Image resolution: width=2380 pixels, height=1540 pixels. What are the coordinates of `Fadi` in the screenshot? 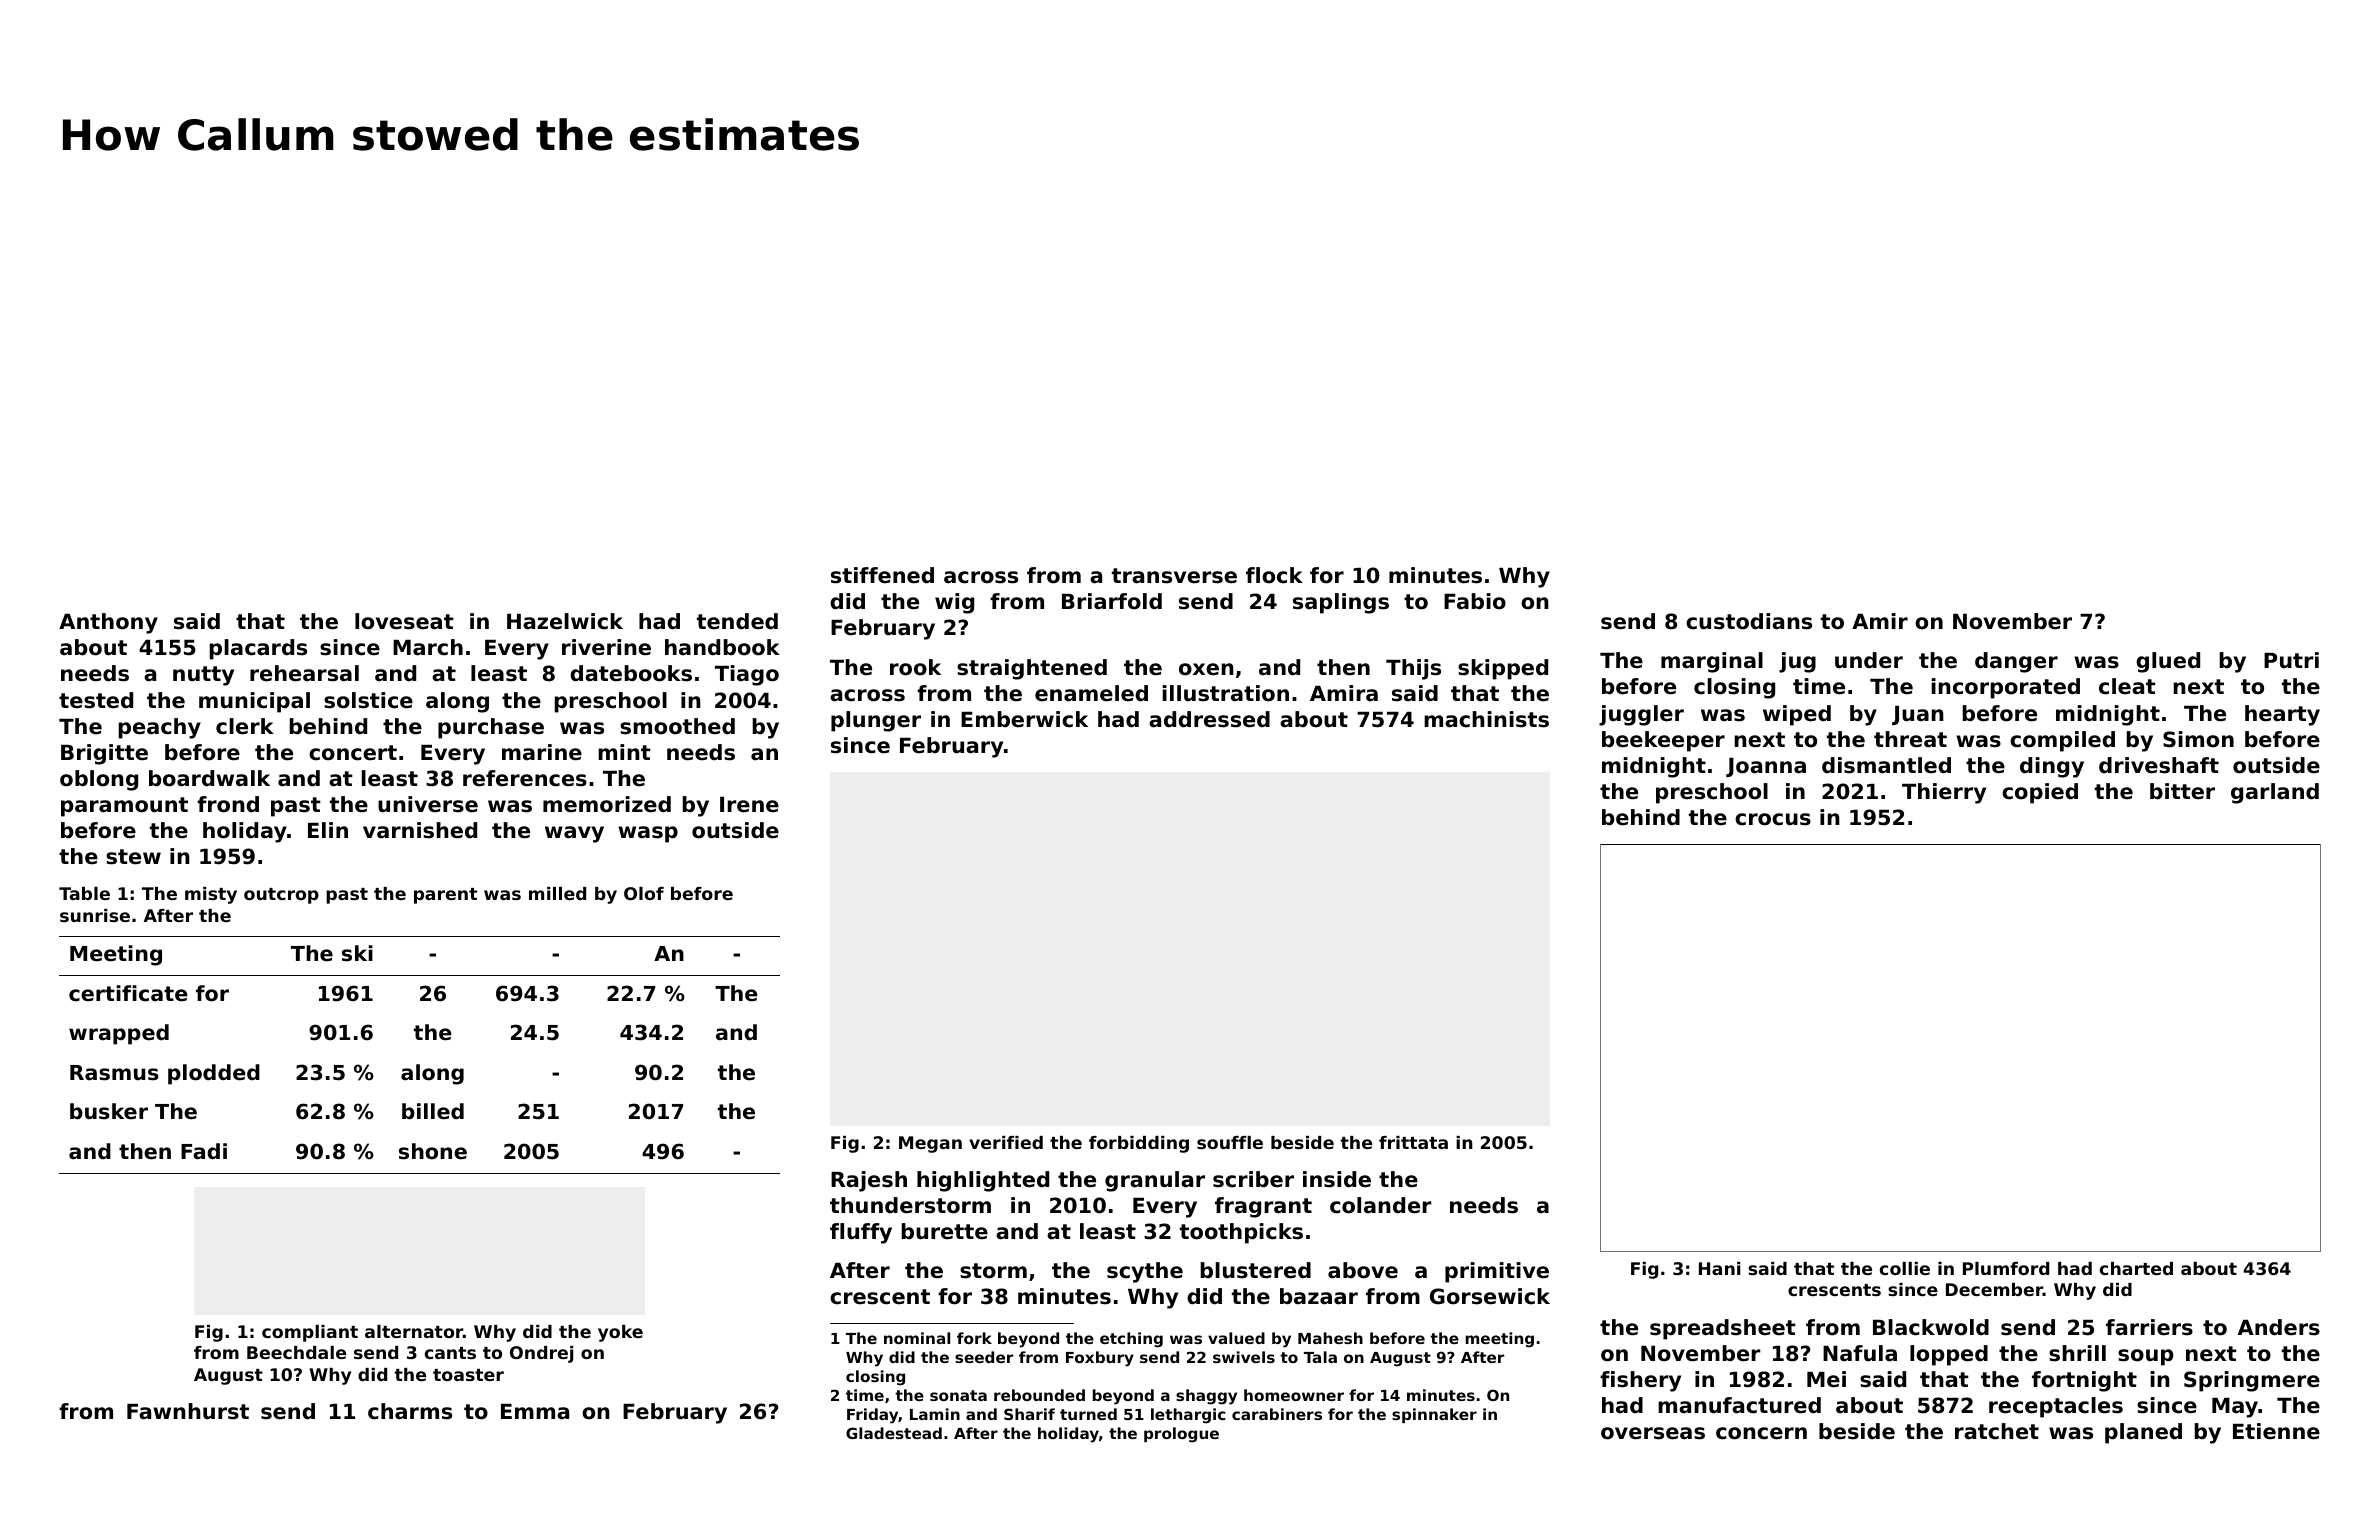 It's located at (204, 1151).
